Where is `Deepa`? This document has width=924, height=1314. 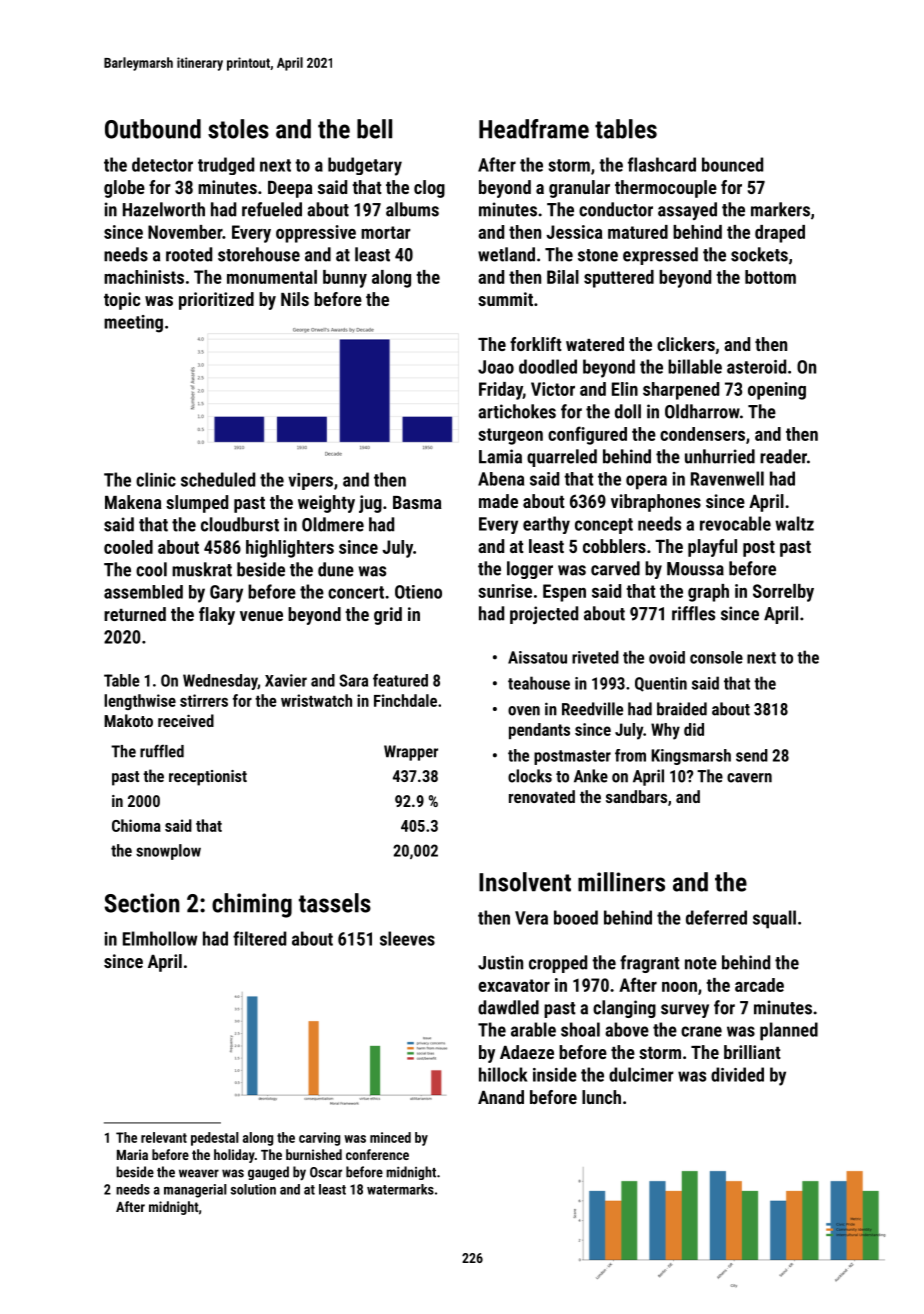
Deepa is located at coordinates (290, 189).
